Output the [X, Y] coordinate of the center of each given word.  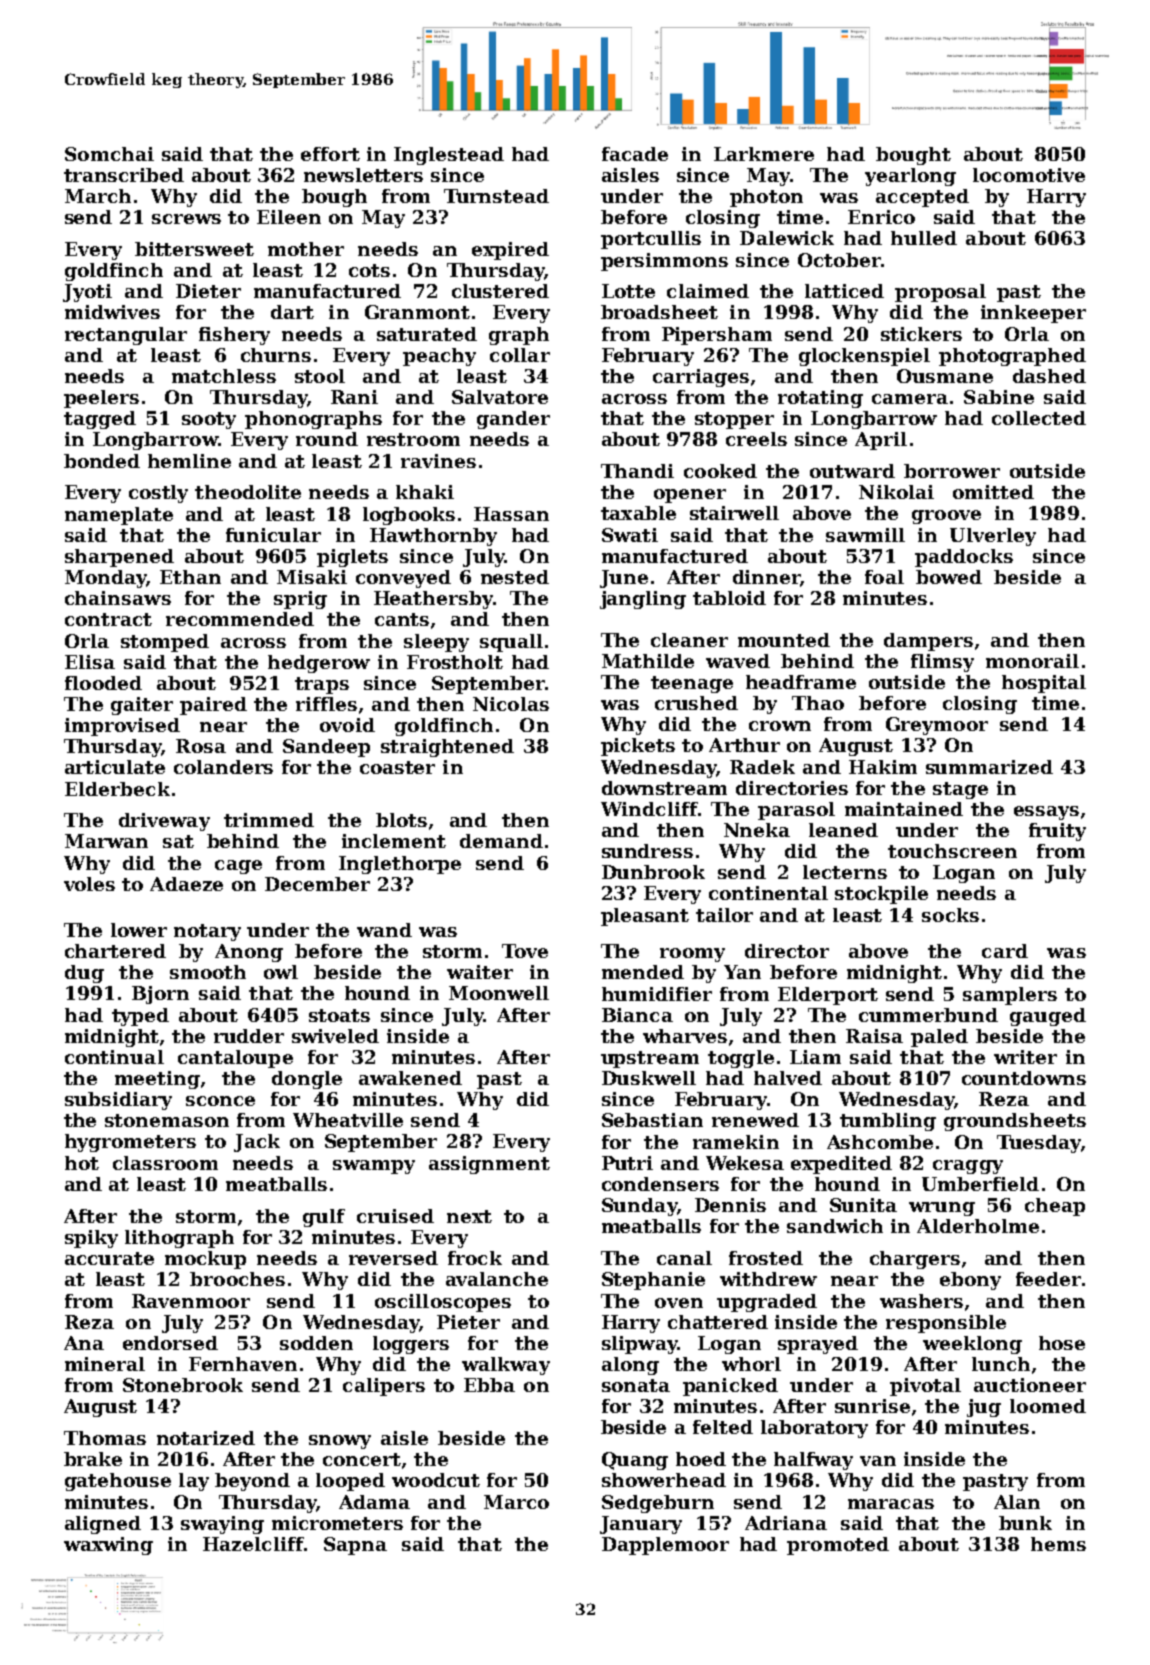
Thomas [105, 1438]
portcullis [651, 240]
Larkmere [764, 154]
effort [330, 154]
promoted [838, 1546]
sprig [300, 600]
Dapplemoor [665, 1546]
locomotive [1029, 175]
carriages [701, 378]
